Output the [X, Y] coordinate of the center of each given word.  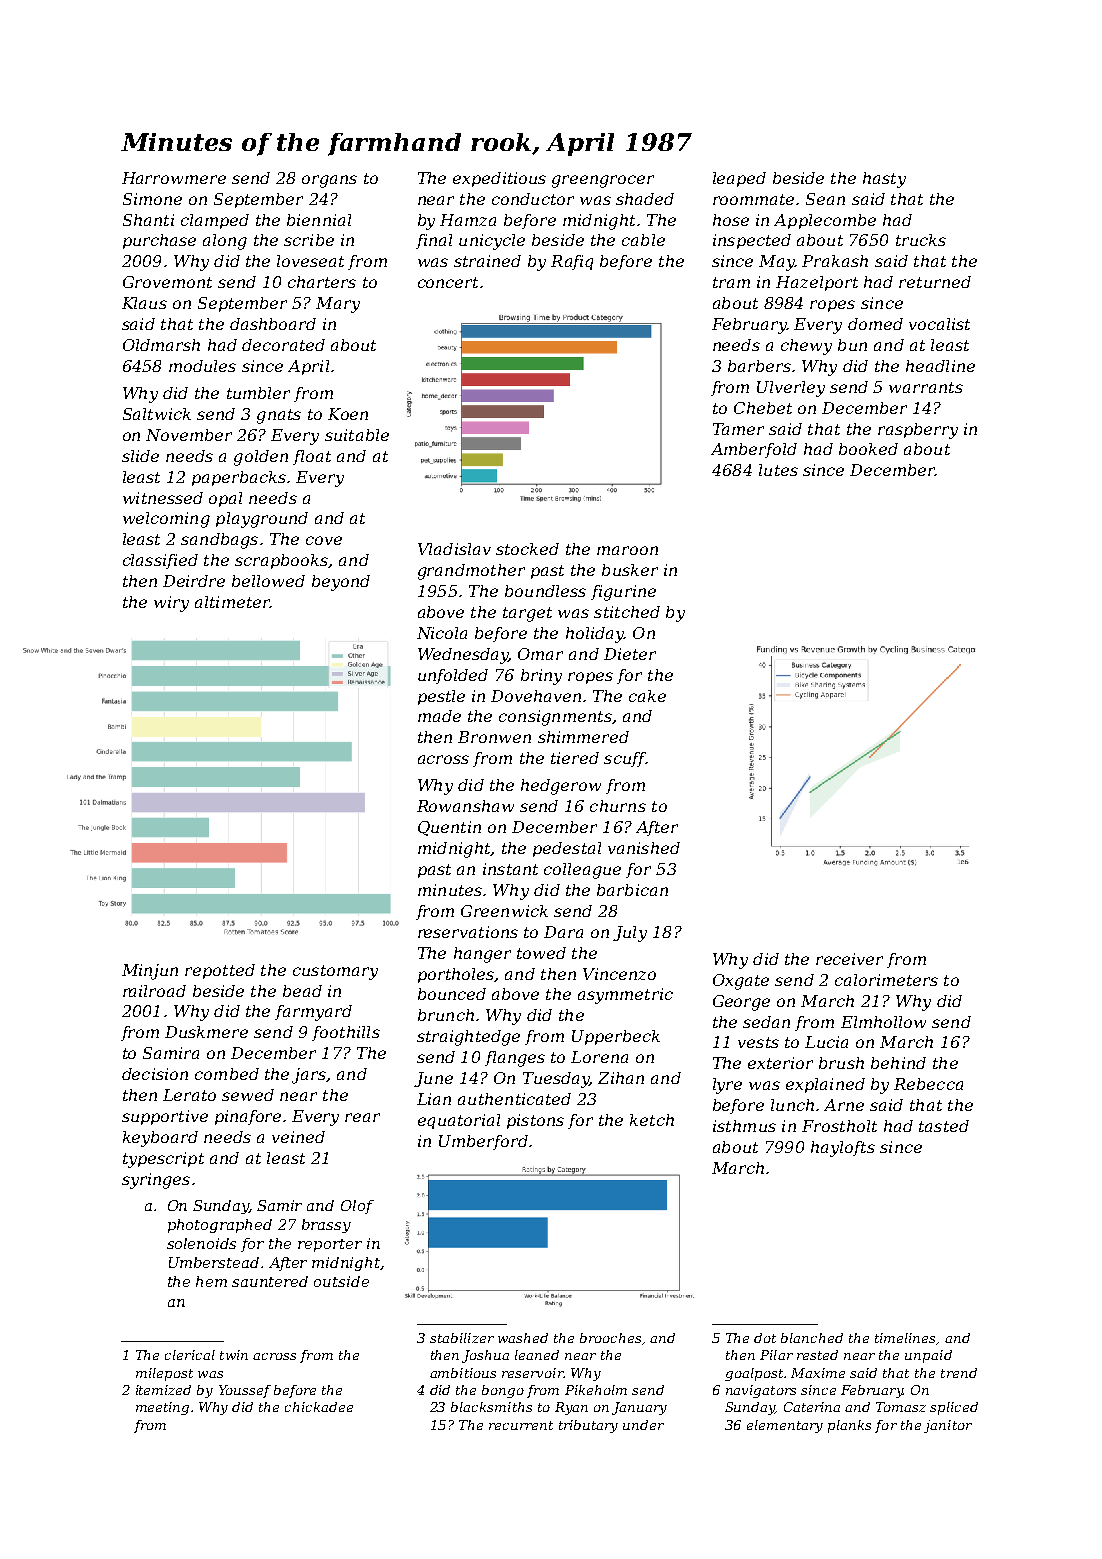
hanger [482, 955]
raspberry [918, 431]
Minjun [150, 972]
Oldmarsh [161, 345]
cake [647, 696]
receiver [849, 959]
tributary [588, 1426]
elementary [785, 1426]
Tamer [738, 429]
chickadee [319, 1407]
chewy [806, 347]
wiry [171, 604]
